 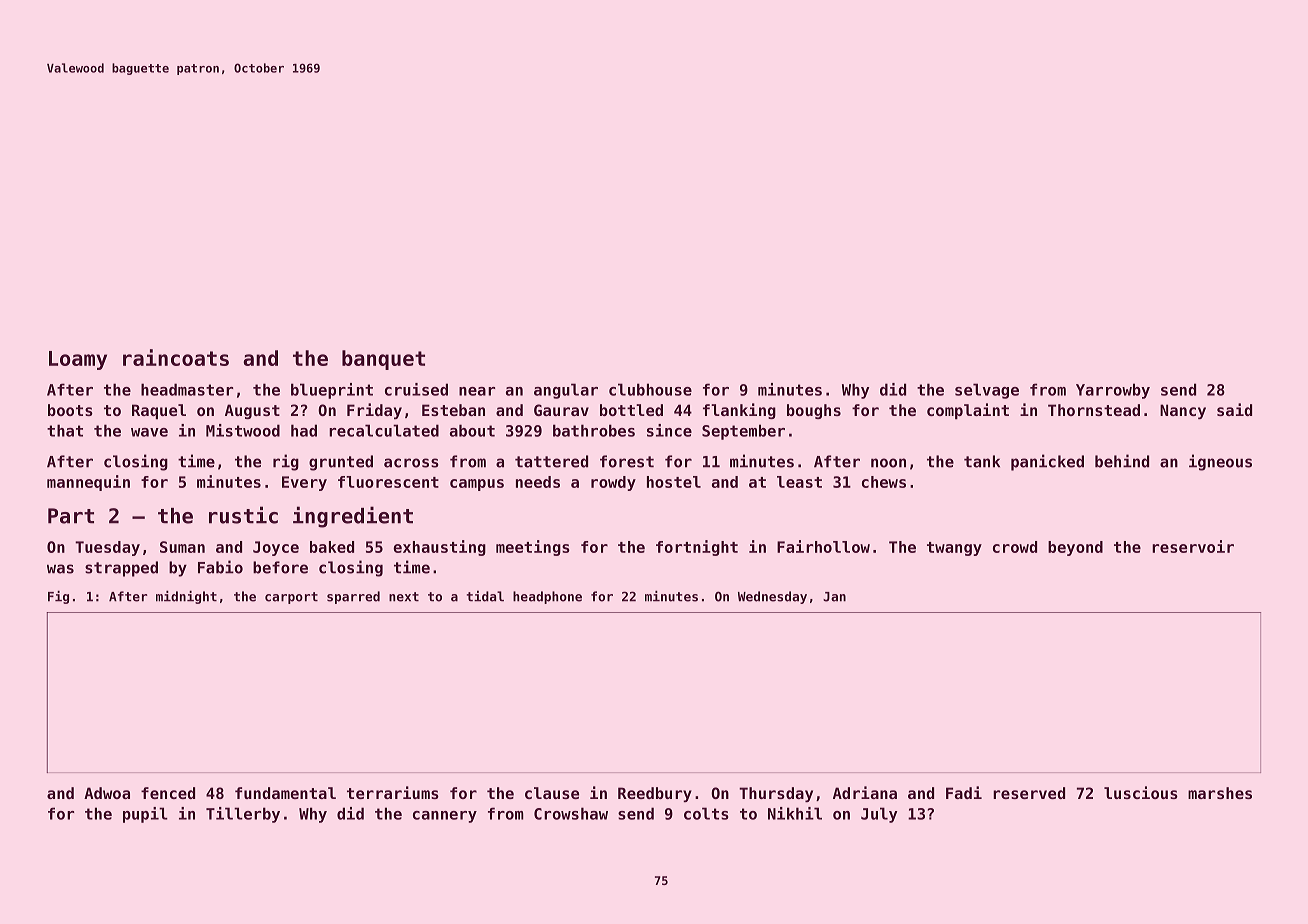 What do you see at coordinates (834, 597) in the screenshot?
I see `Jan` at bounding box center [834, 597].
